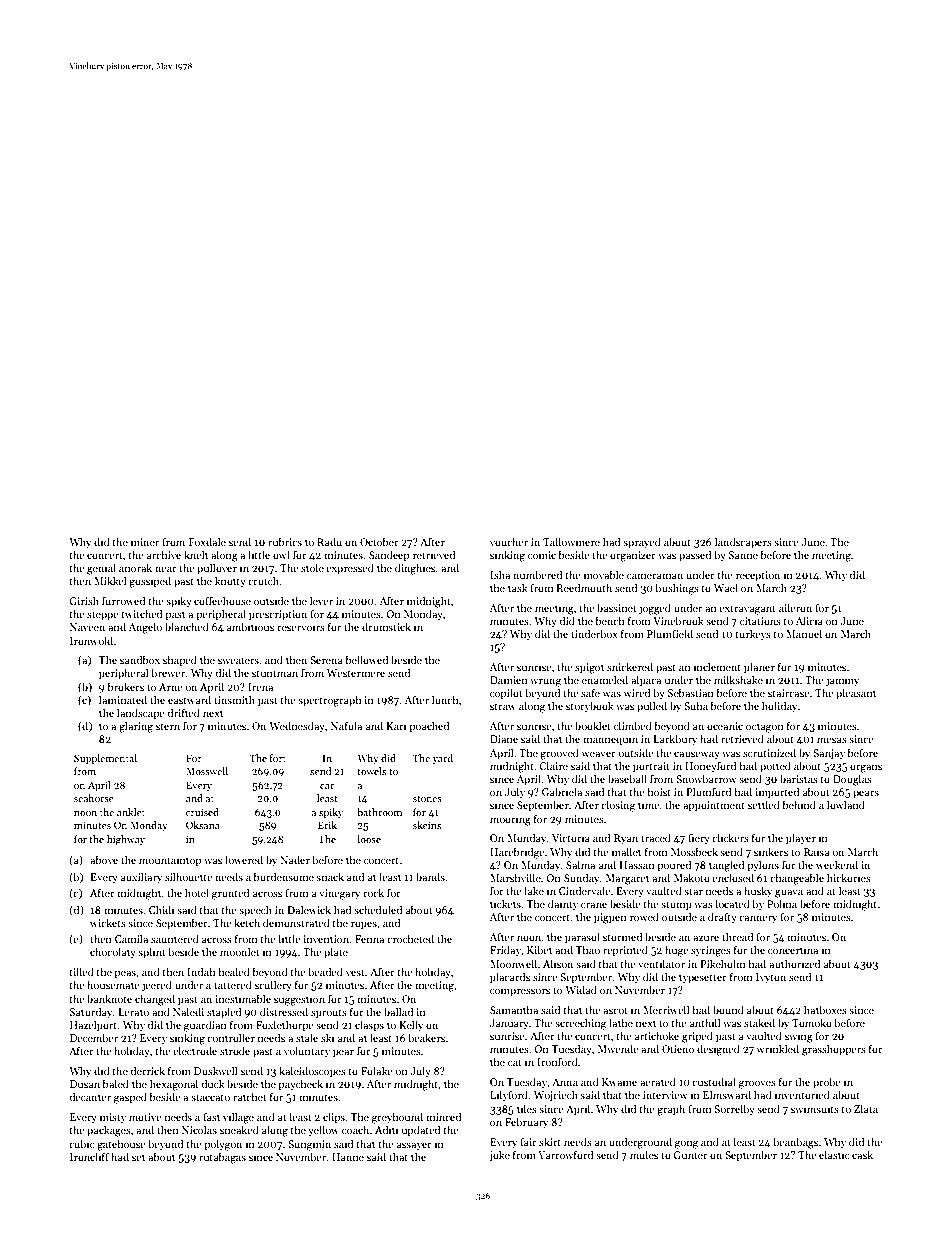 Image resolution: width=952 pixels, height=1233 pixels. What do you see at coordinates (355, 1129) in the page?
I see `coach` at bounding box center [355, 1129].
